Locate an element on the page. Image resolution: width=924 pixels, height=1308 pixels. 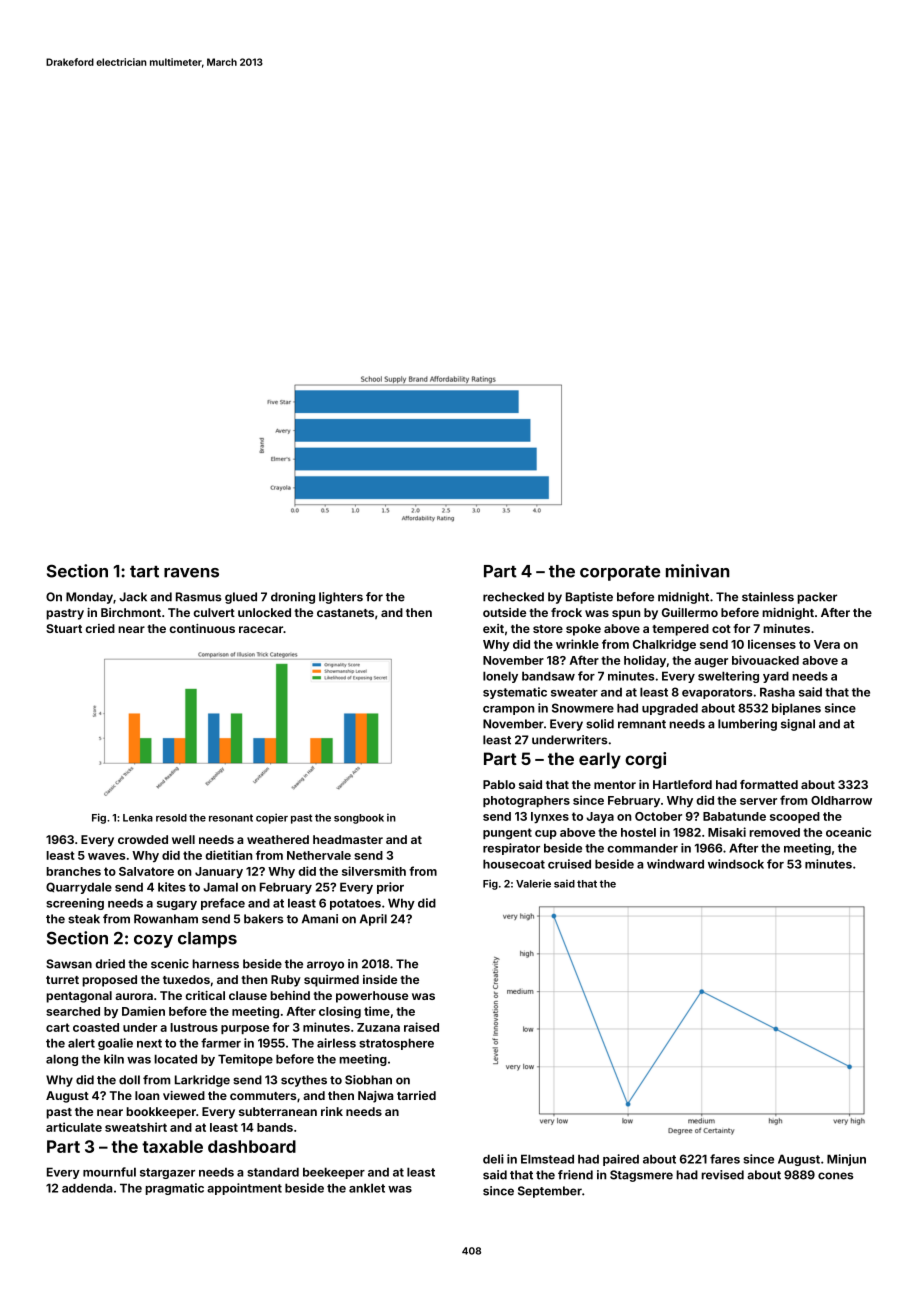
purpose is located at coordinates (245, 1029).
